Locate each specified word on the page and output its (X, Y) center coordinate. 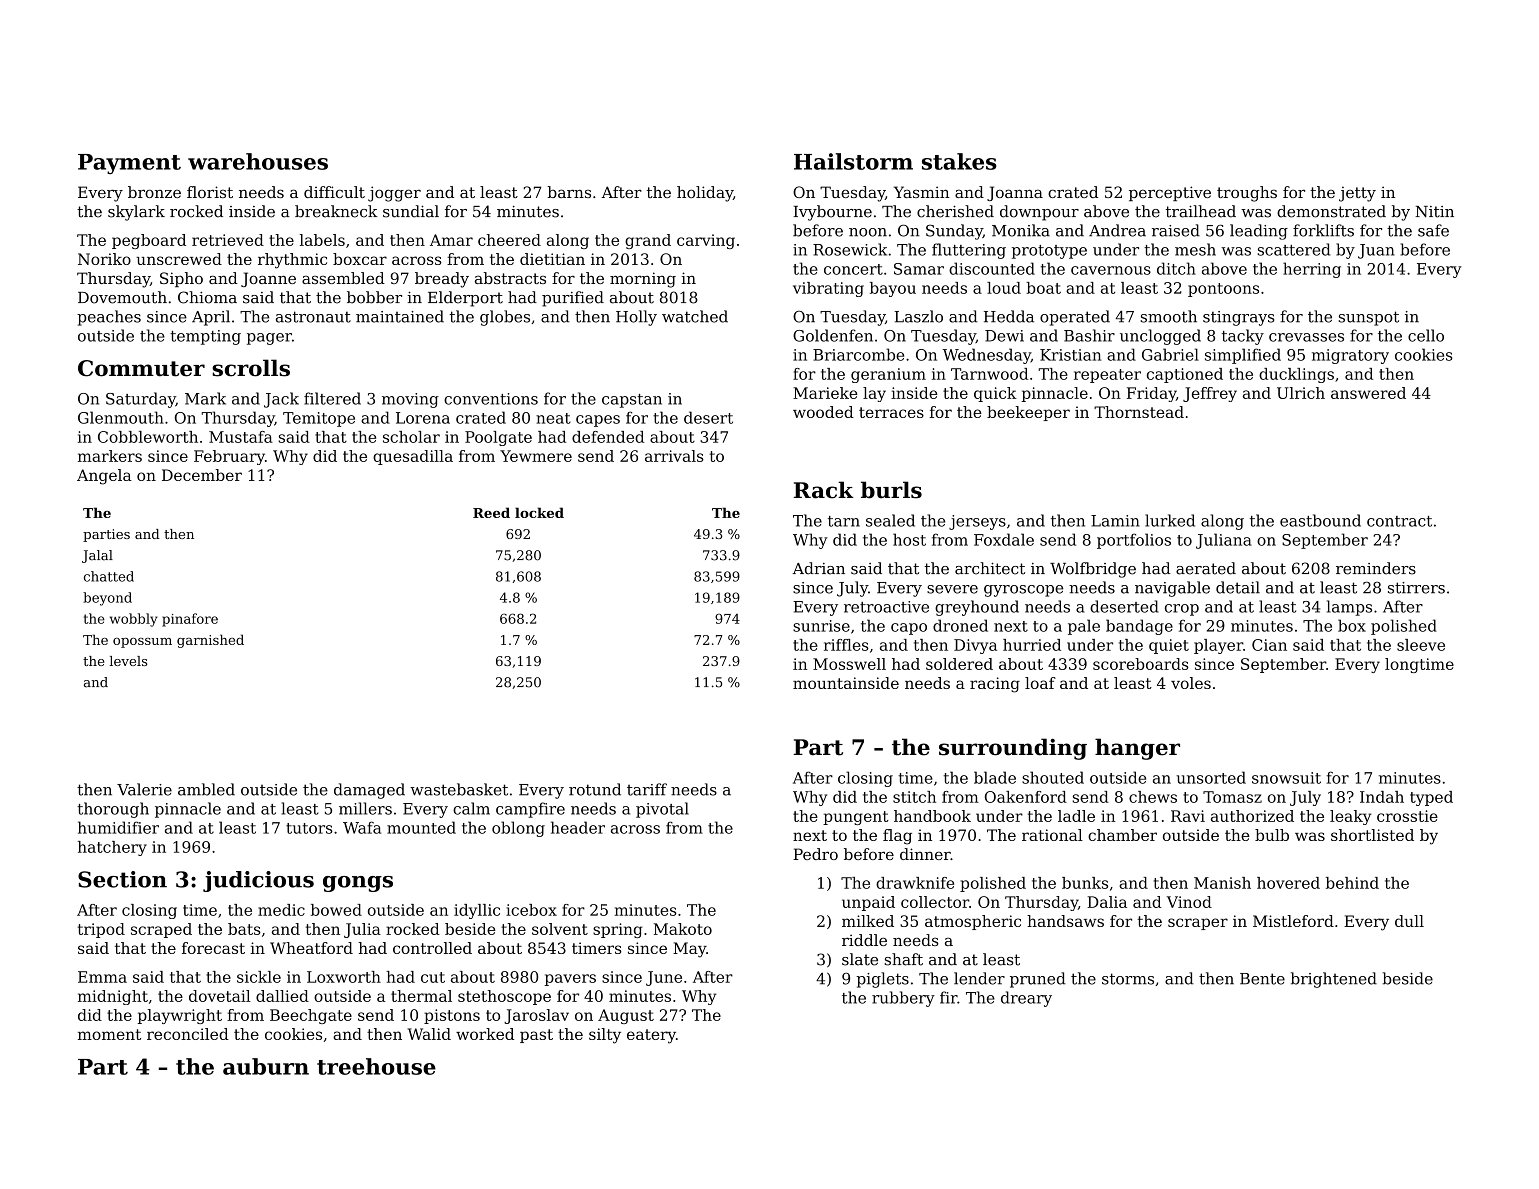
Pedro (815, 854)
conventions (491, 399)
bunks (1085, 883)
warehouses (258, 161)
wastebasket (459, 789)
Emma (102, 977)
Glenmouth (121, 417)
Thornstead (1139, 412)
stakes (959, 161)
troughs (1247, 194)
